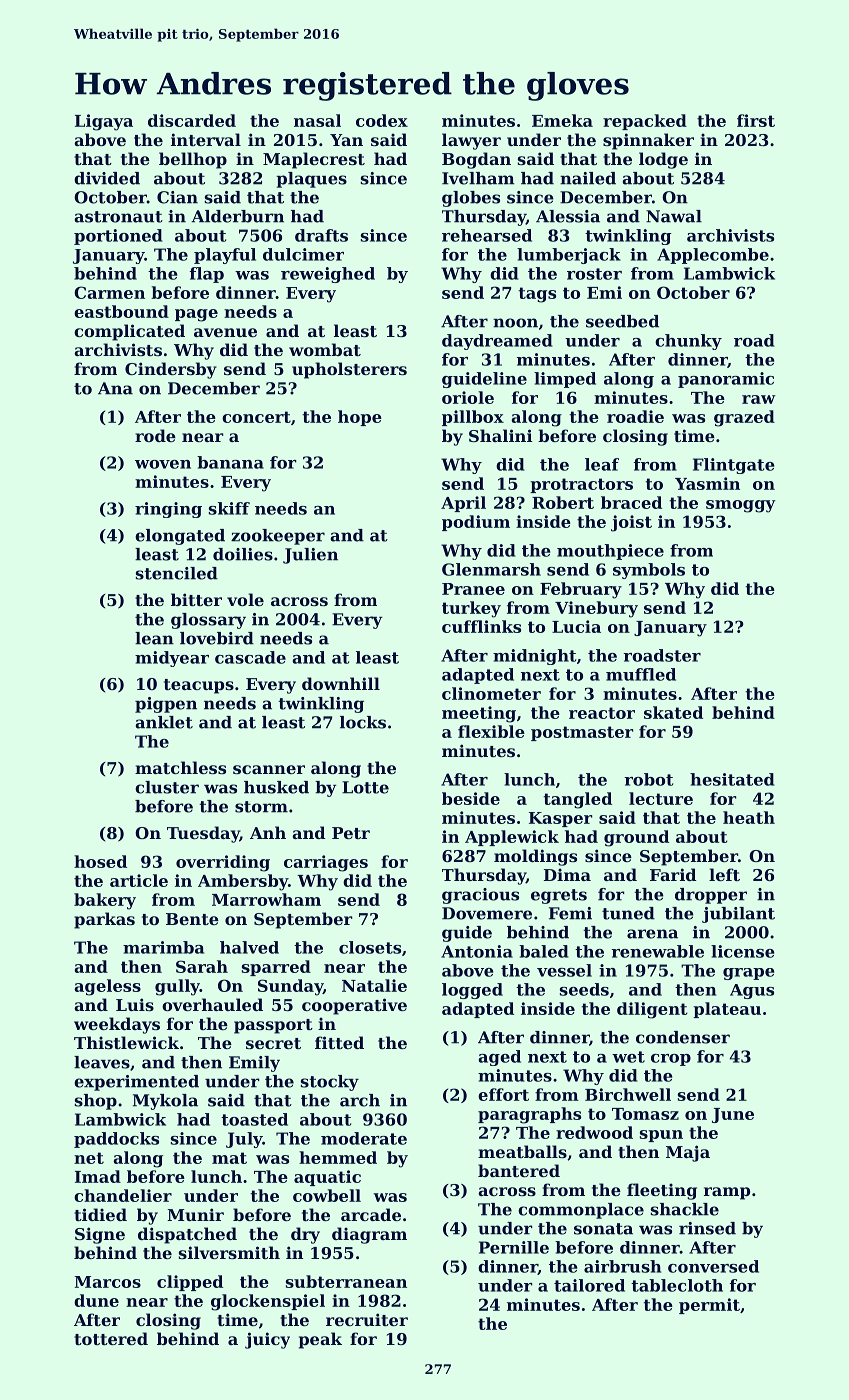  Describe the element at coordinates (320, 1340) in the document. I see `peak` at that location.
